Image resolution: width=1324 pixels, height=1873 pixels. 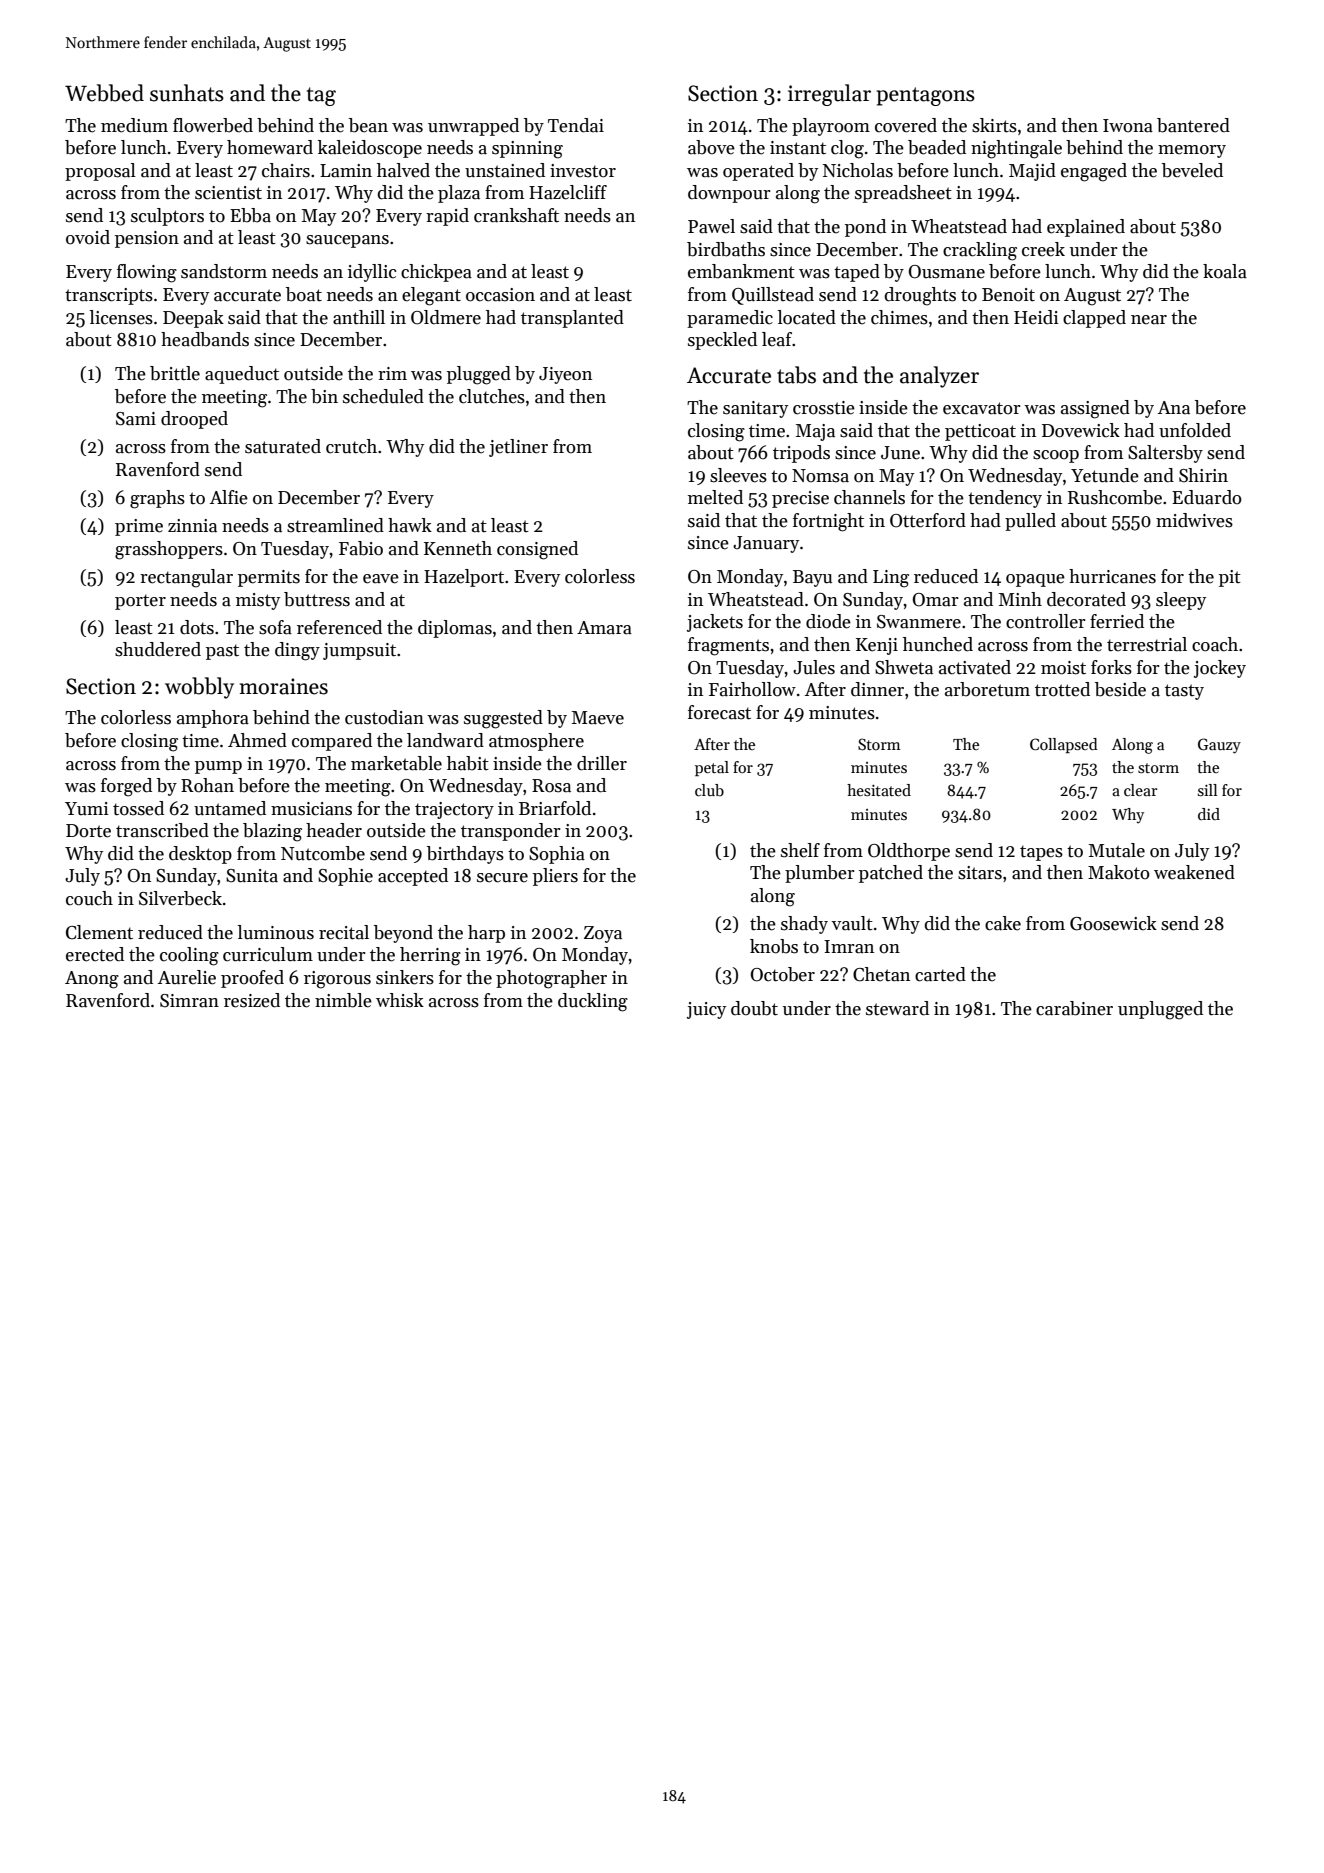 What do you see at coordinates (706, 1010) in the page?
I see `juicy` at bounding box center [706, 1010].
